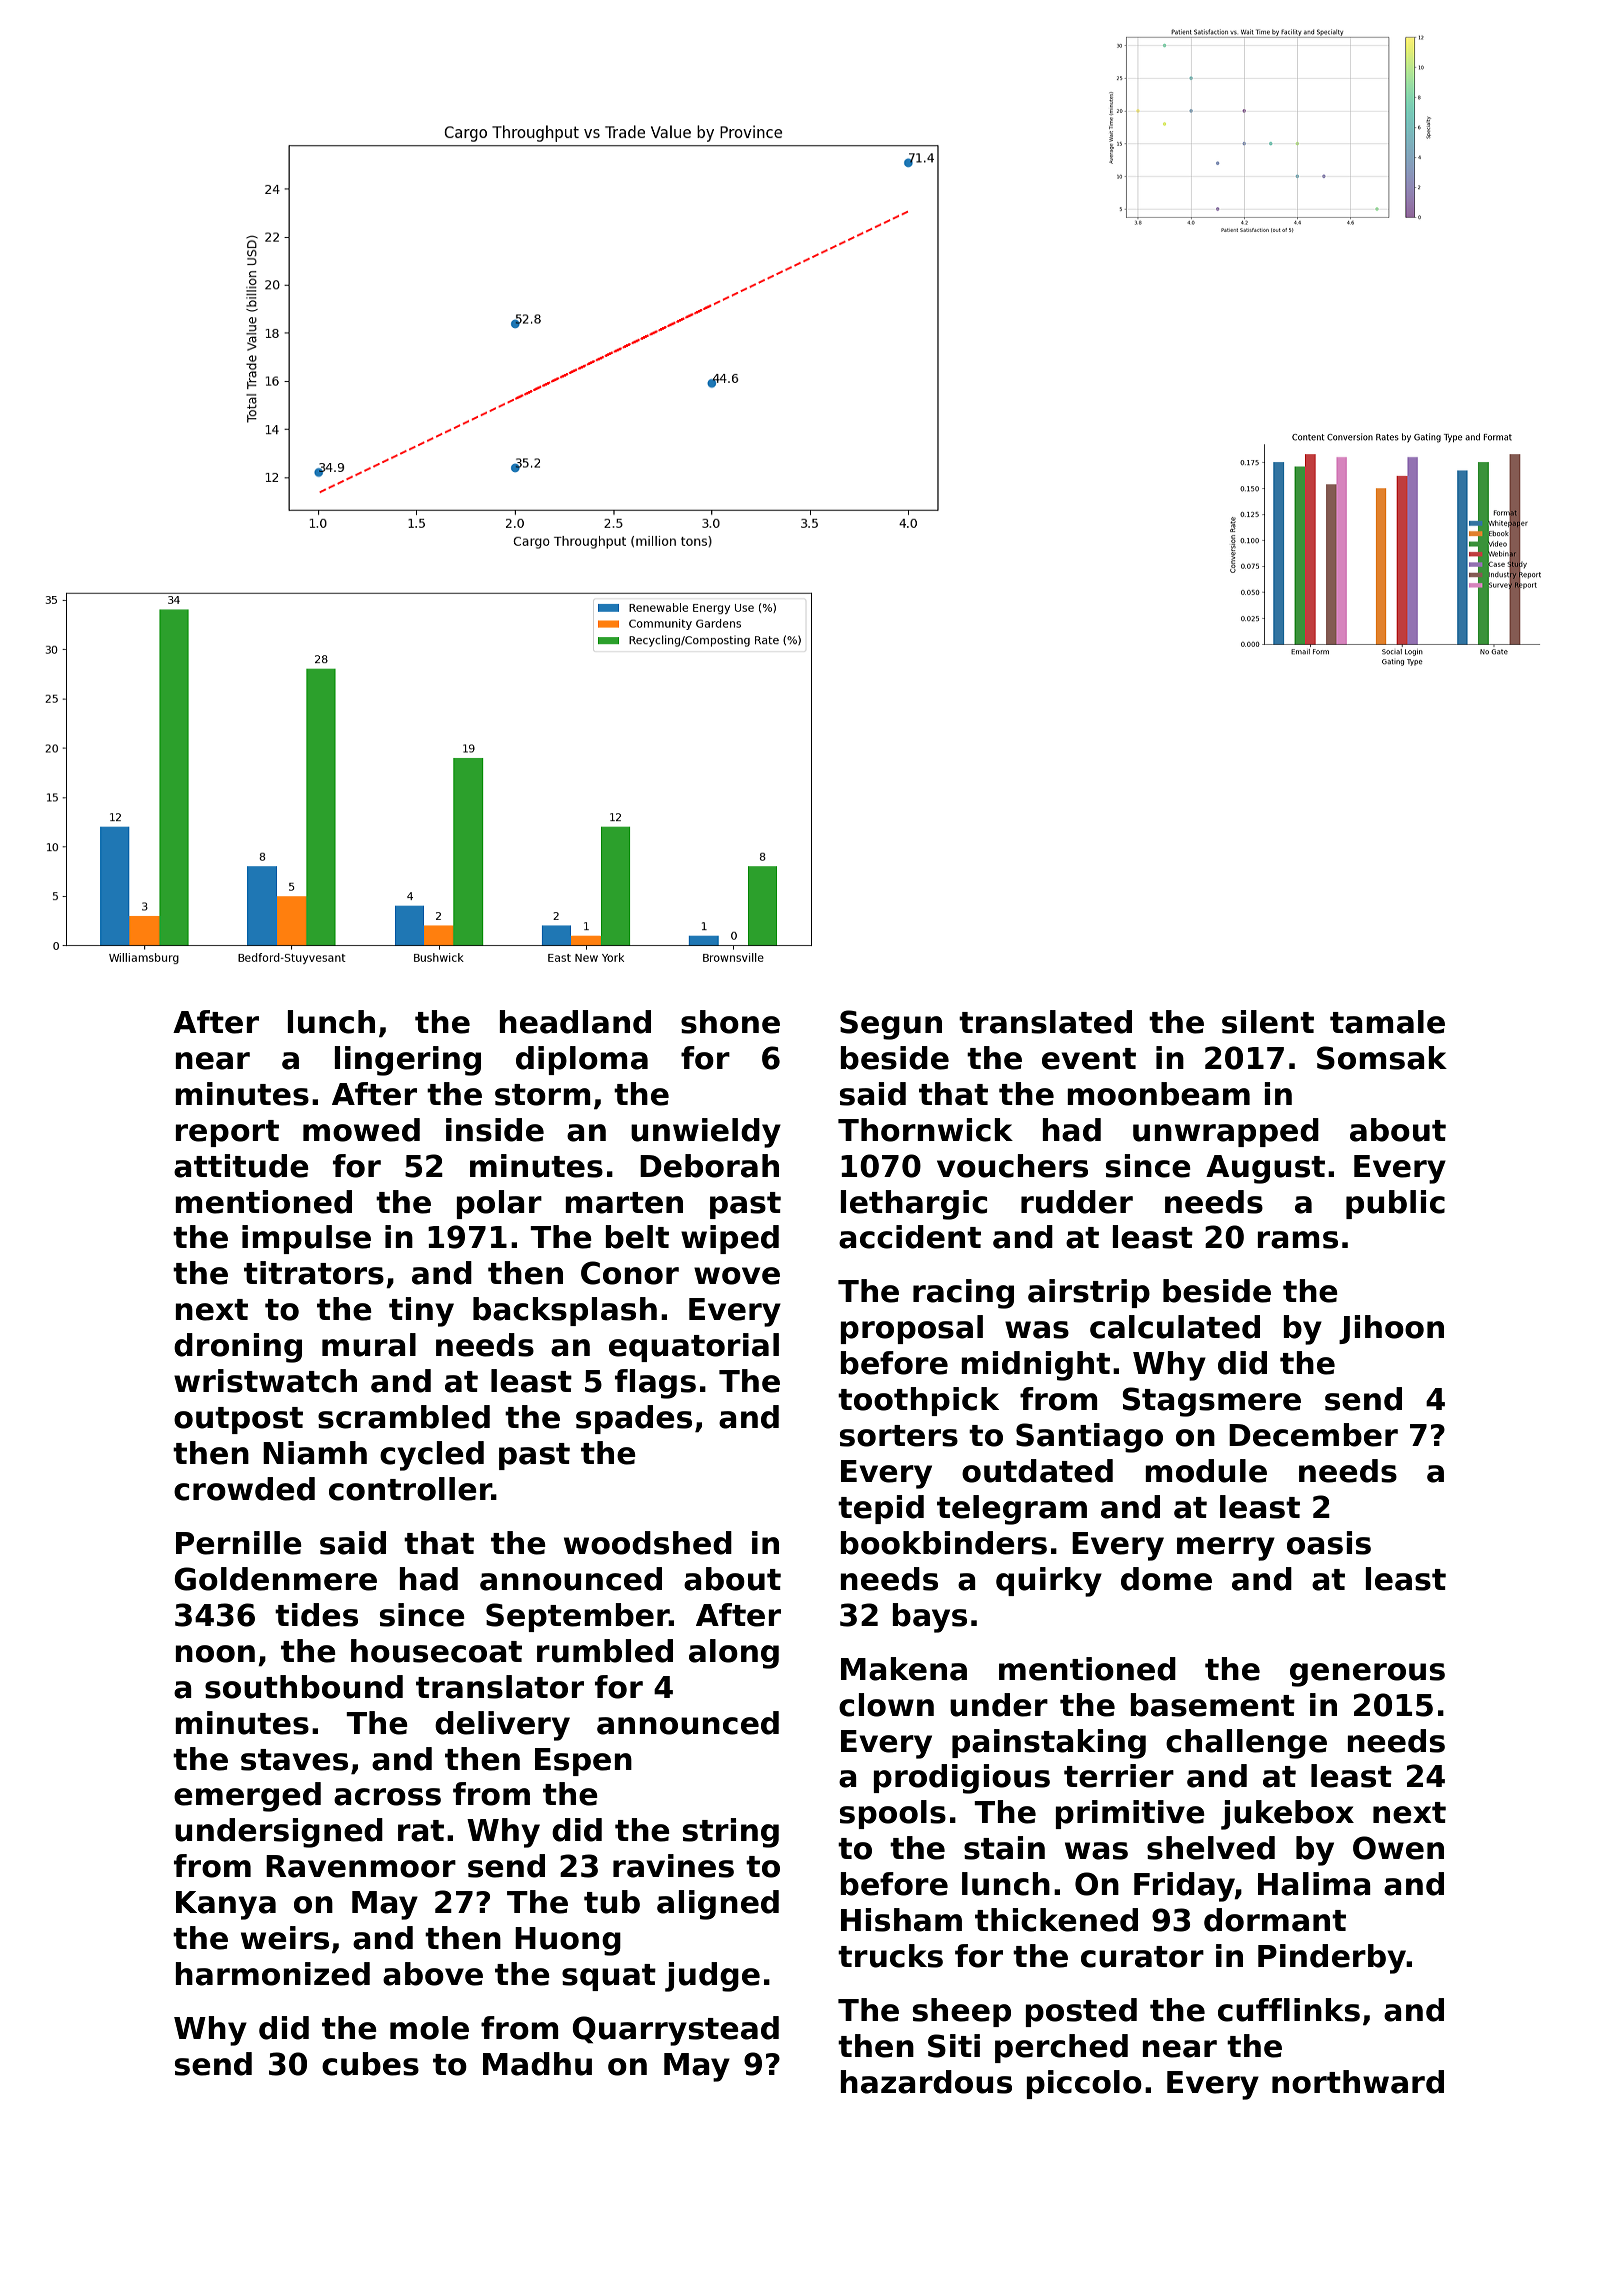  Describe the element at coordinates (1226, 1132) in the screenshot. I see `unwrapped` at that location.
